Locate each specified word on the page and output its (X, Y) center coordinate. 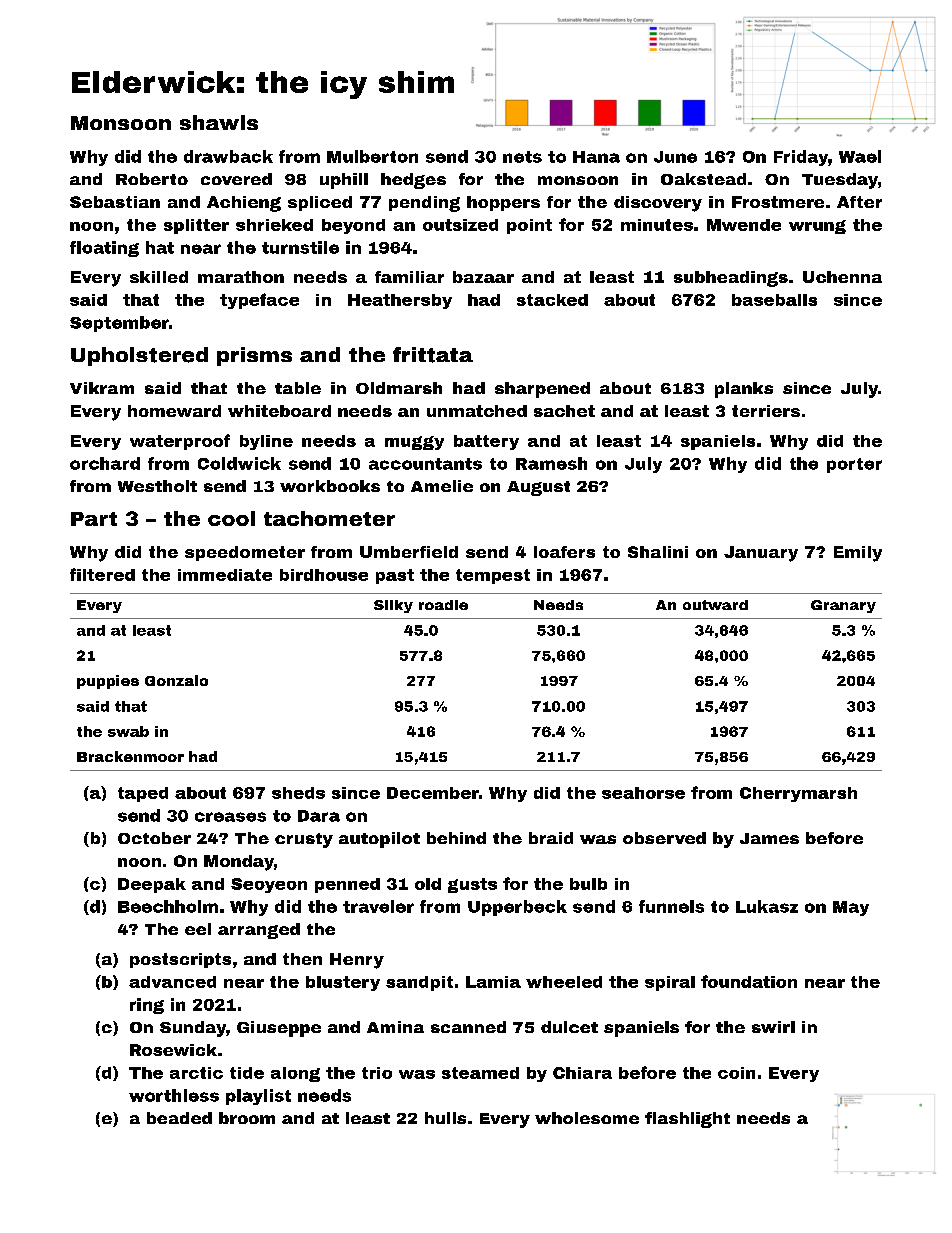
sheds (298, 793)
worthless (174, 1095)
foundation (749, 981)
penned (347, 885)
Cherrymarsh (798, 794)
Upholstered (139, 356)
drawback (228, 156)
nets (522, 157)
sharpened (542, 390)
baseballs (774, 300)
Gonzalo (176, 680)
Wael (860, 156)
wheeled (564, 982)
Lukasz (767, 906)
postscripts (180, 960)
